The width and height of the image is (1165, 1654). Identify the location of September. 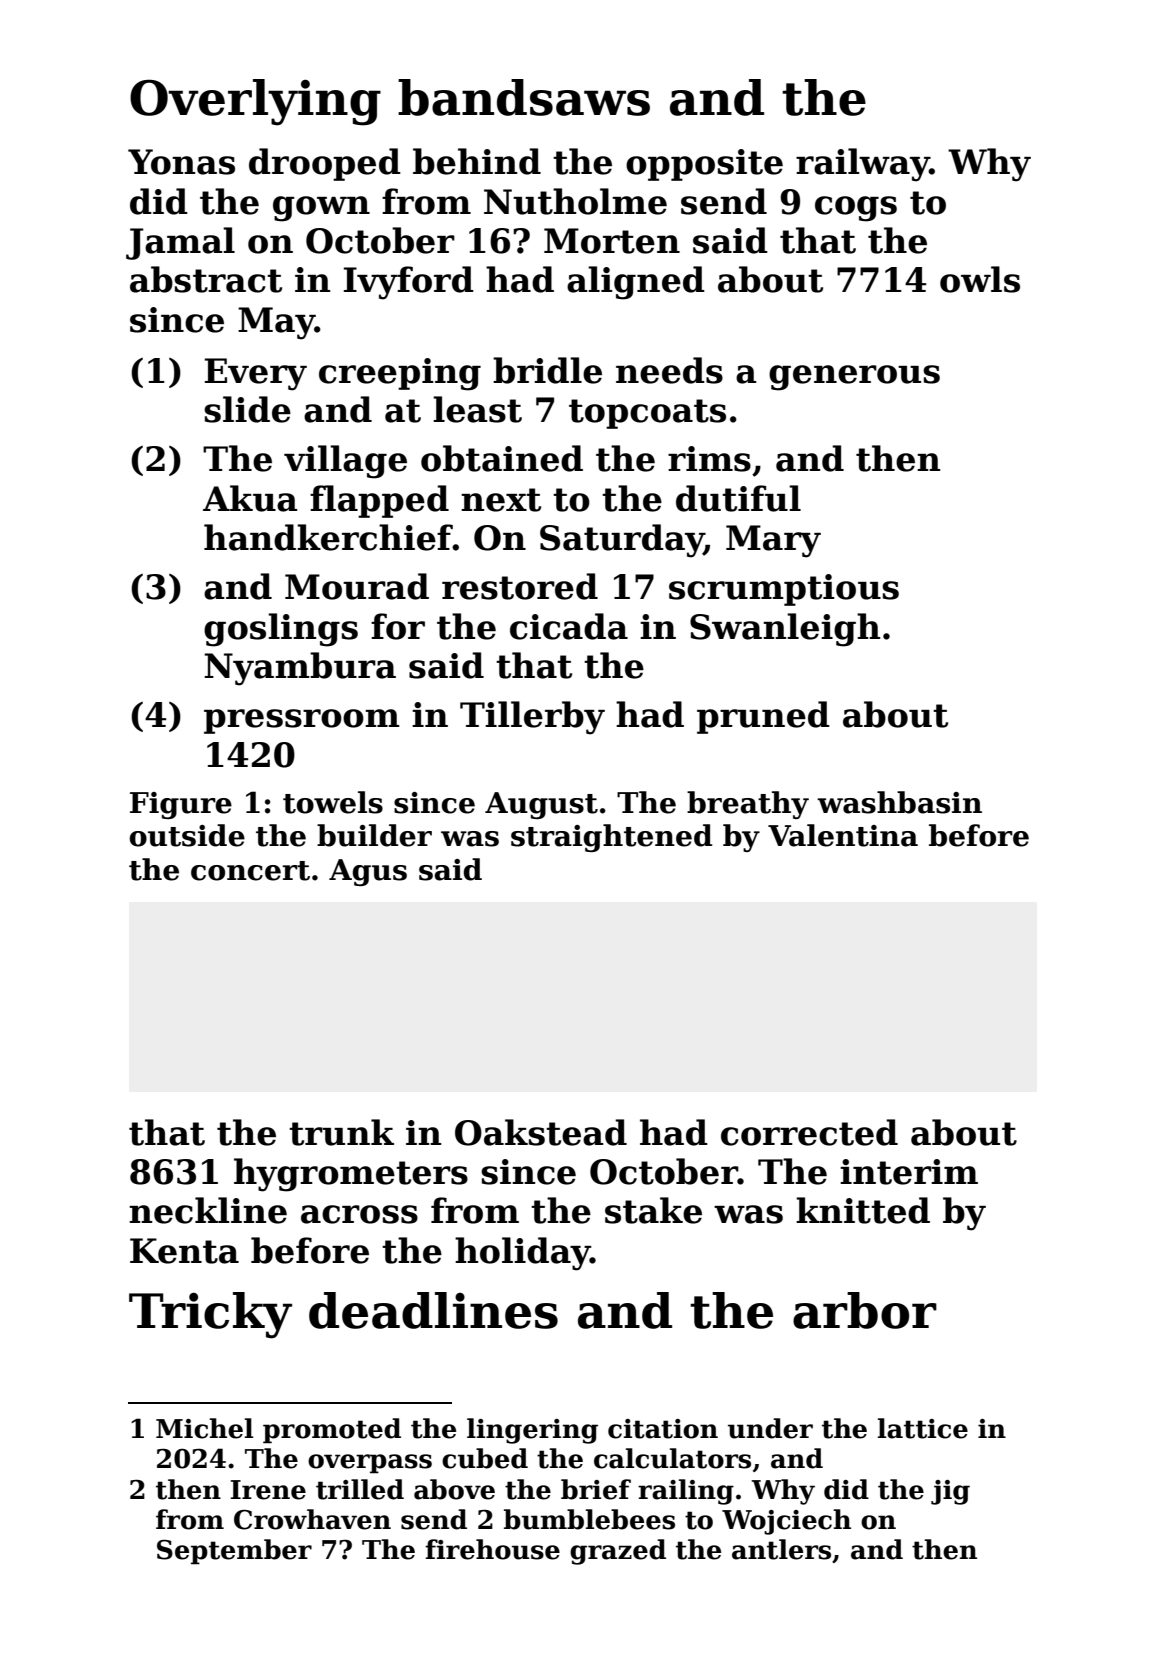
(234, 1552).
